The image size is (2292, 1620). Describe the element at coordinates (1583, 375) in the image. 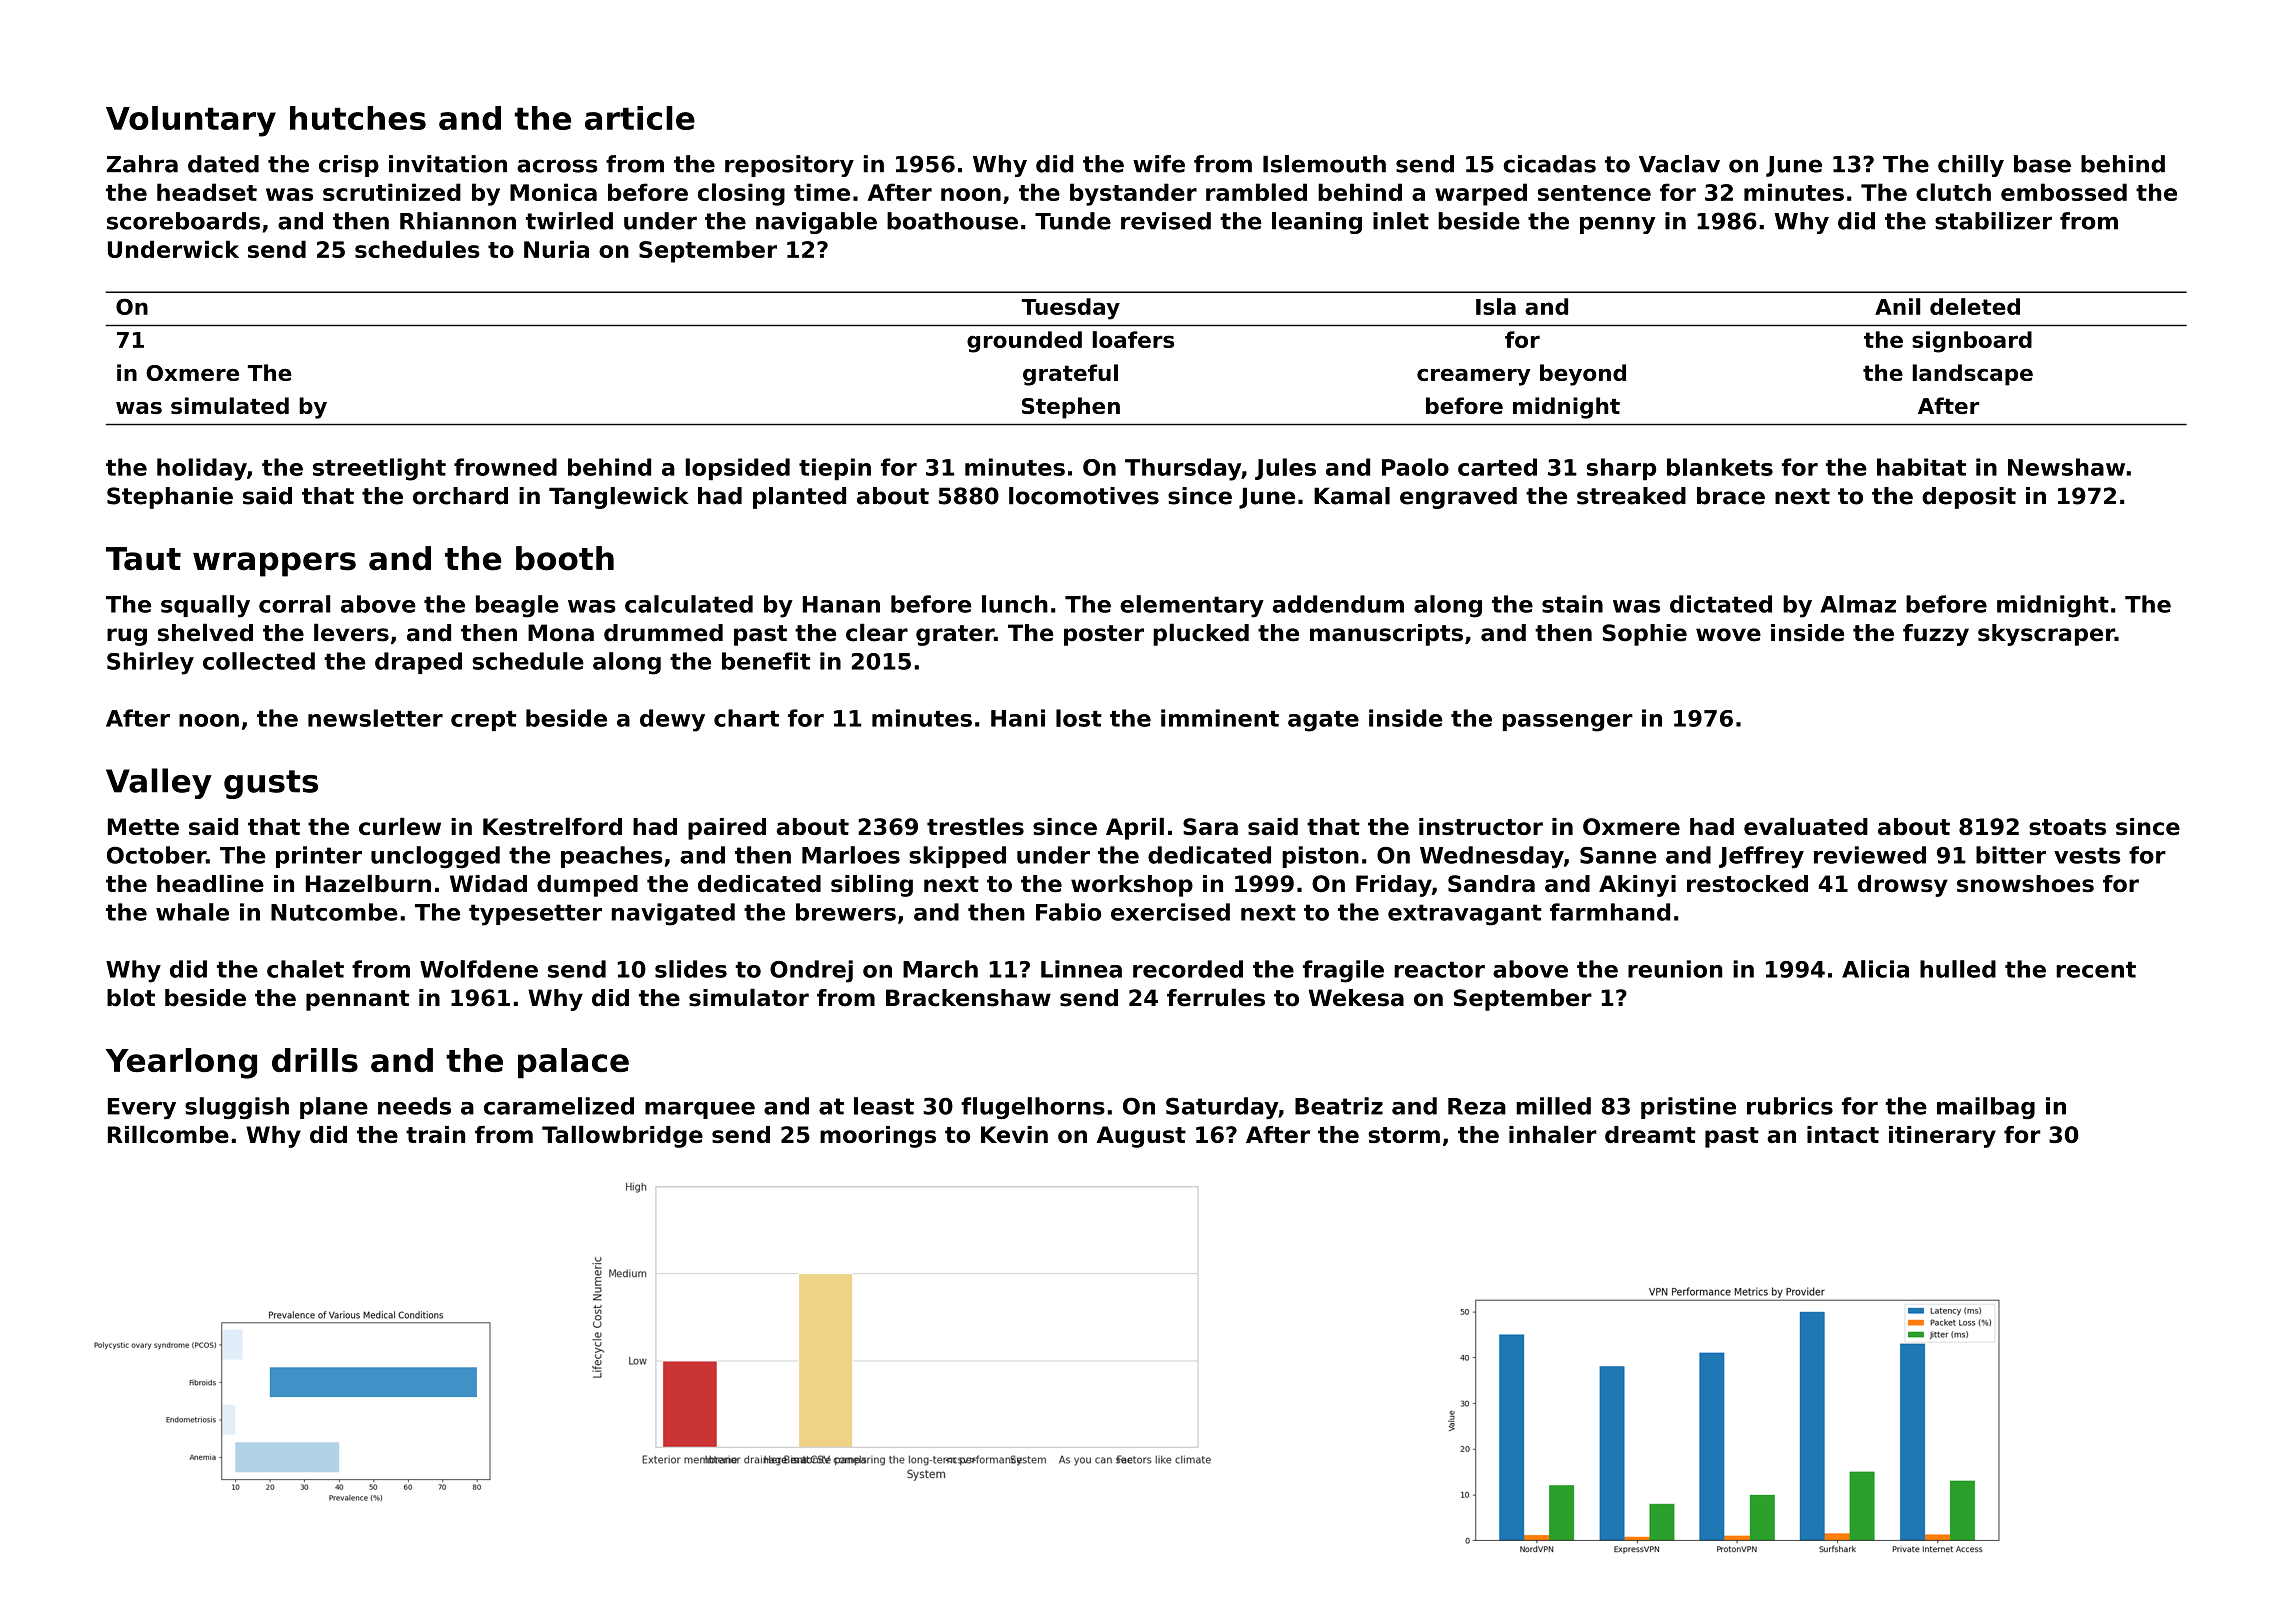

I see `beyond` at that location.
